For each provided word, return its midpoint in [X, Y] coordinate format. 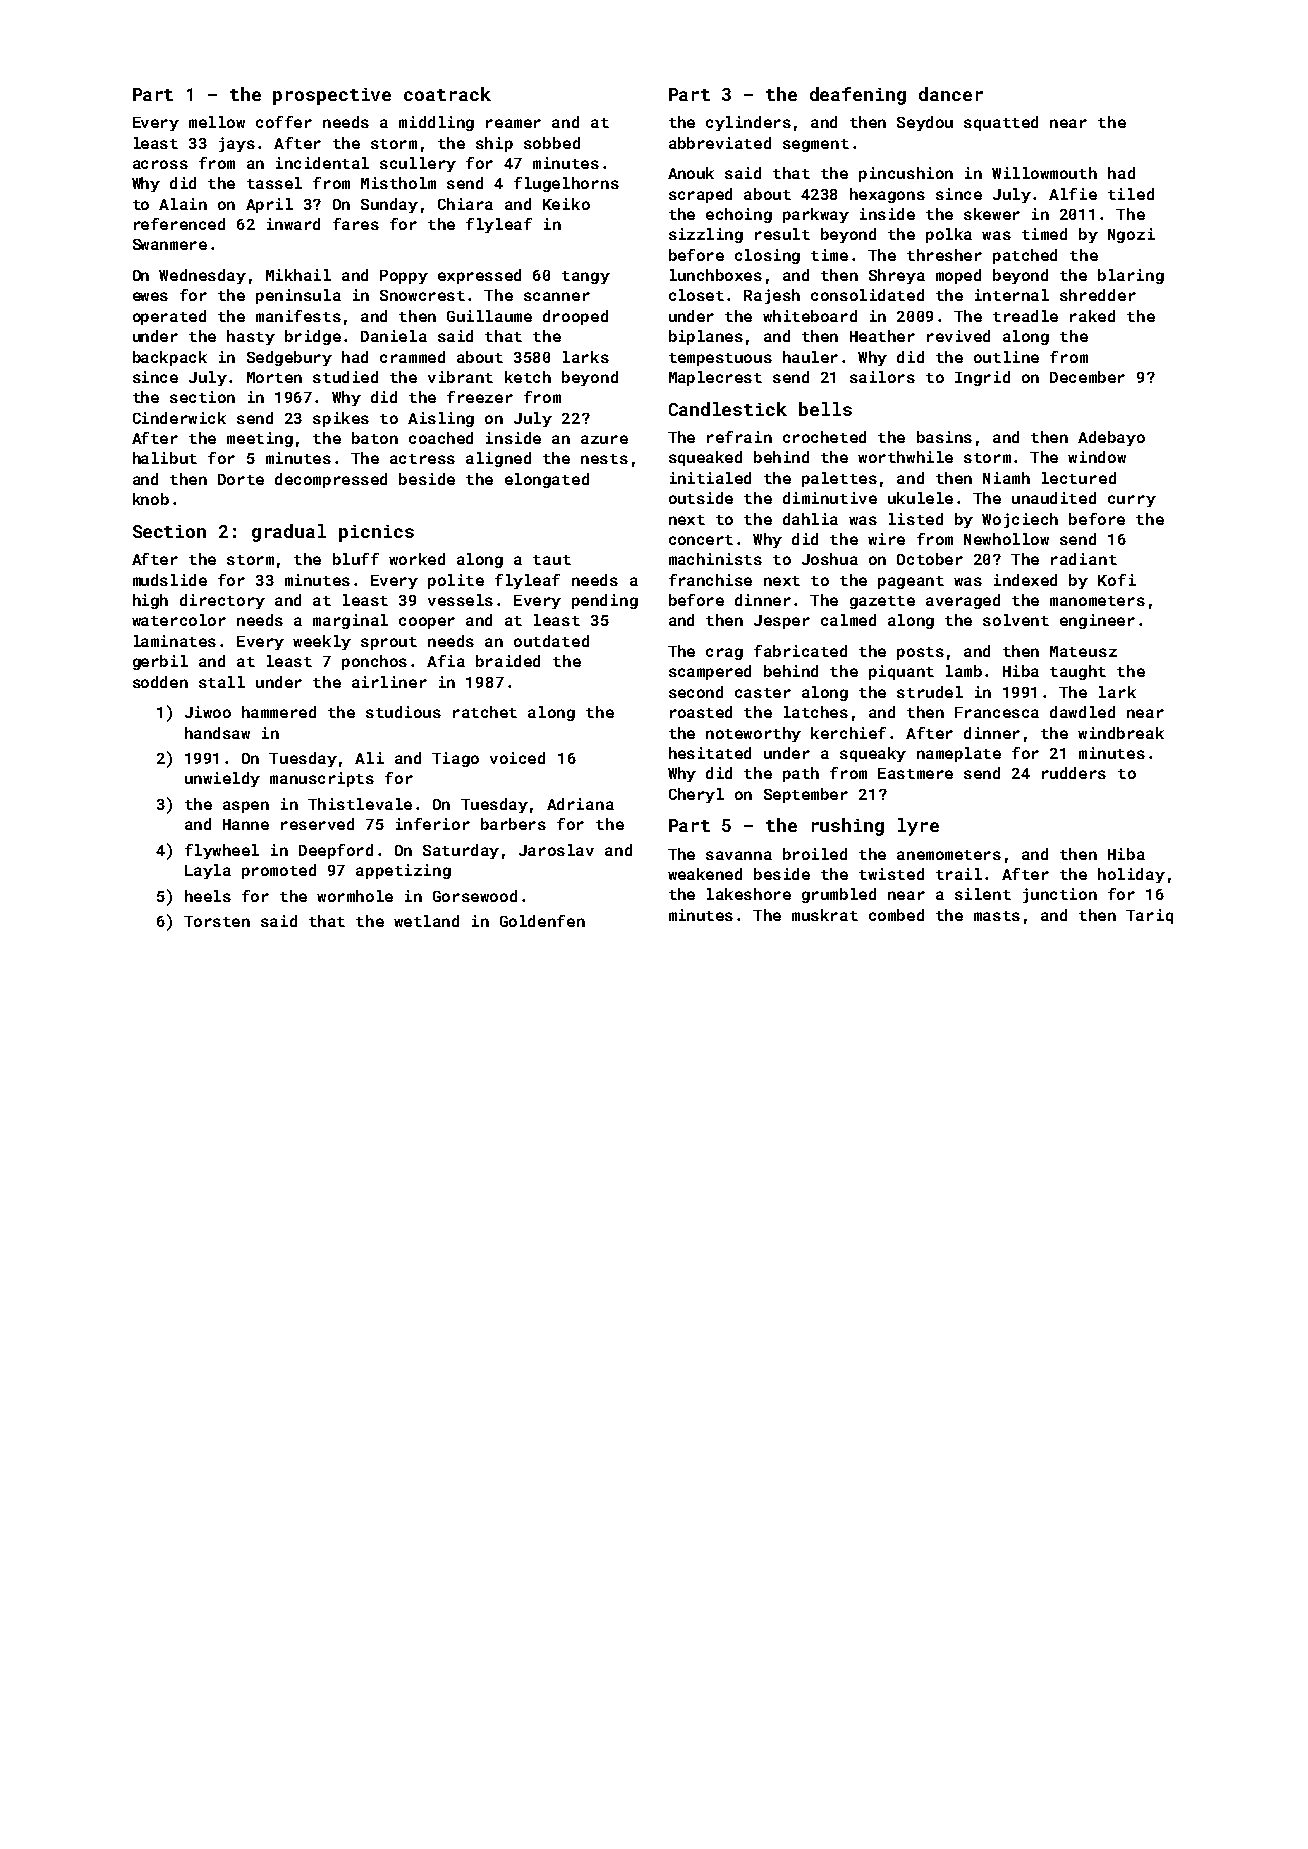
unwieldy [222, 779]
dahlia [810, 519]
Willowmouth [1044, 173]
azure [604, 439]
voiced [517, 758]
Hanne [246, 824]
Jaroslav [556, 850]
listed [916, 519]
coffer [284, 122]
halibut [165, 458]
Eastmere [915, 773]
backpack [170, 358]
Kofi [1117, 580]
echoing [739, 215]
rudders [1074, 773]
